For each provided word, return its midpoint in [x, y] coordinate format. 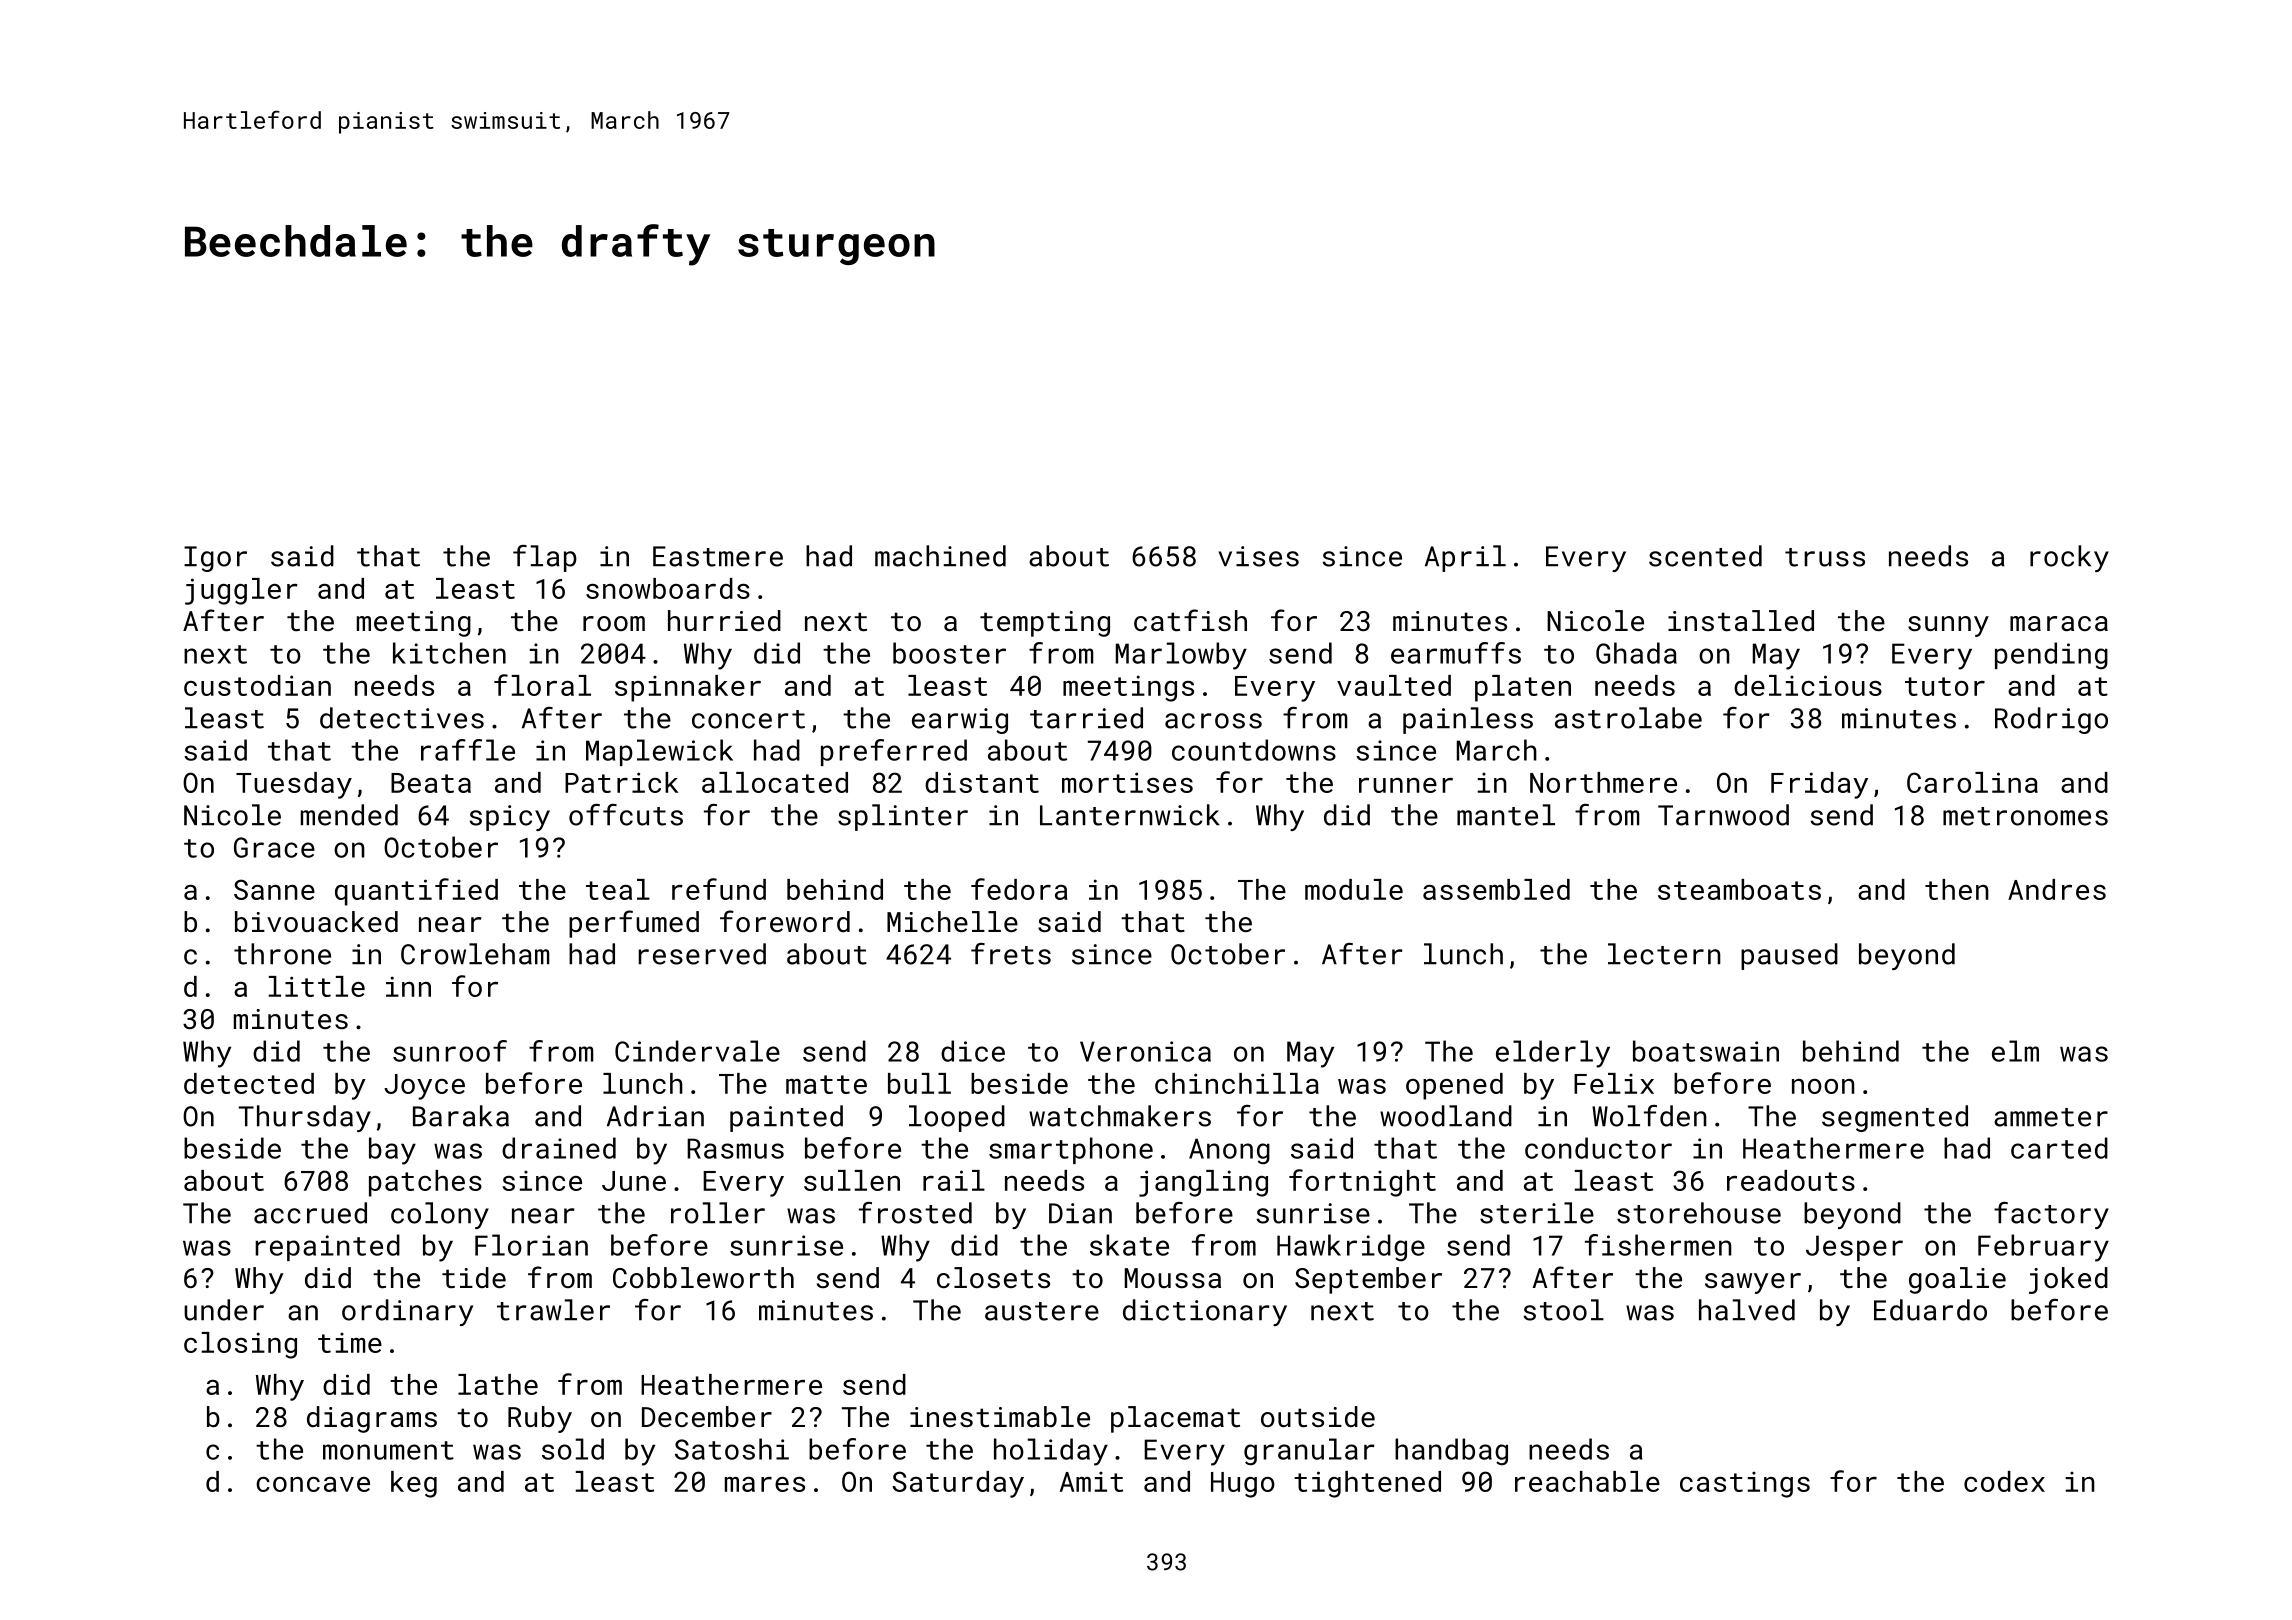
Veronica [1145, 1051]
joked [2068, 1280]
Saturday [958, 1484]
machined [940, 556]
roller [718, 1213]
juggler [241, 591]
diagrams [372, 1419]
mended [349, 815]
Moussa [1173, 1278]
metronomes [2025, 816]
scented [1705, 556]
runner [1406, 785]
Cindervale [697, 1051]
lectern [1664, 954]
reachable [1587, 1481]
